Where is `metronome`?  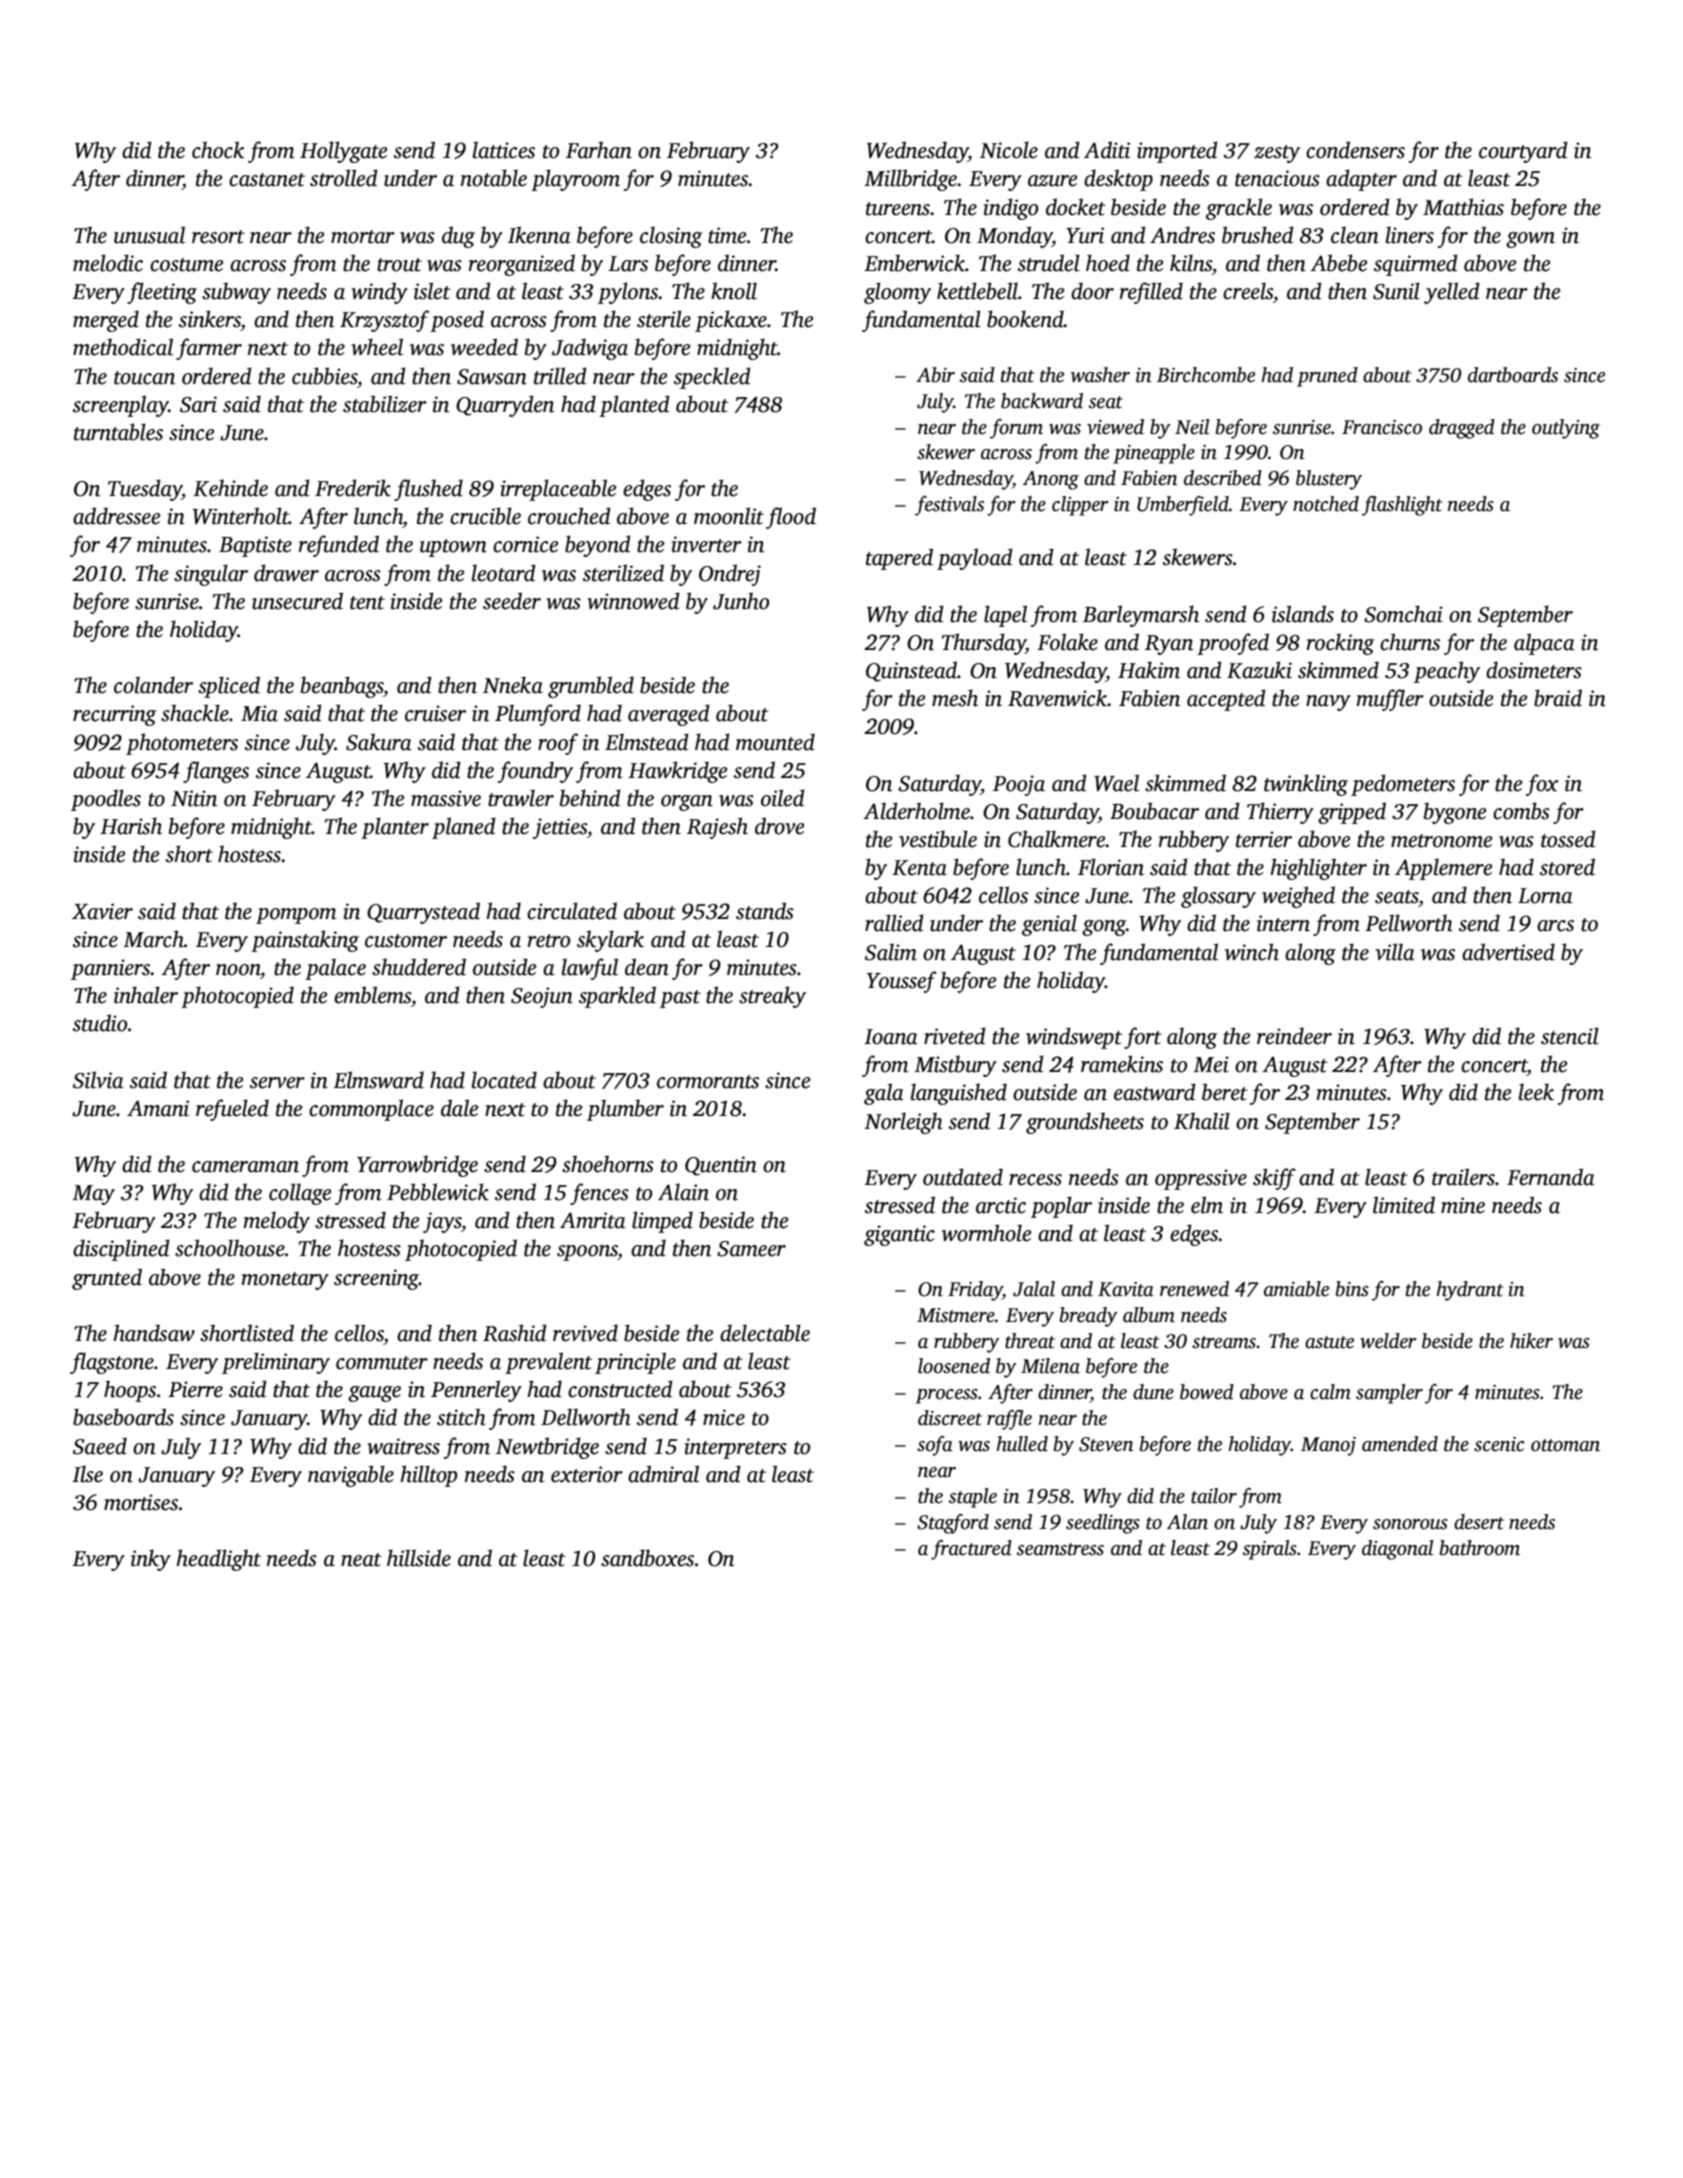 metronome is located at coordinates (1441, 841).
